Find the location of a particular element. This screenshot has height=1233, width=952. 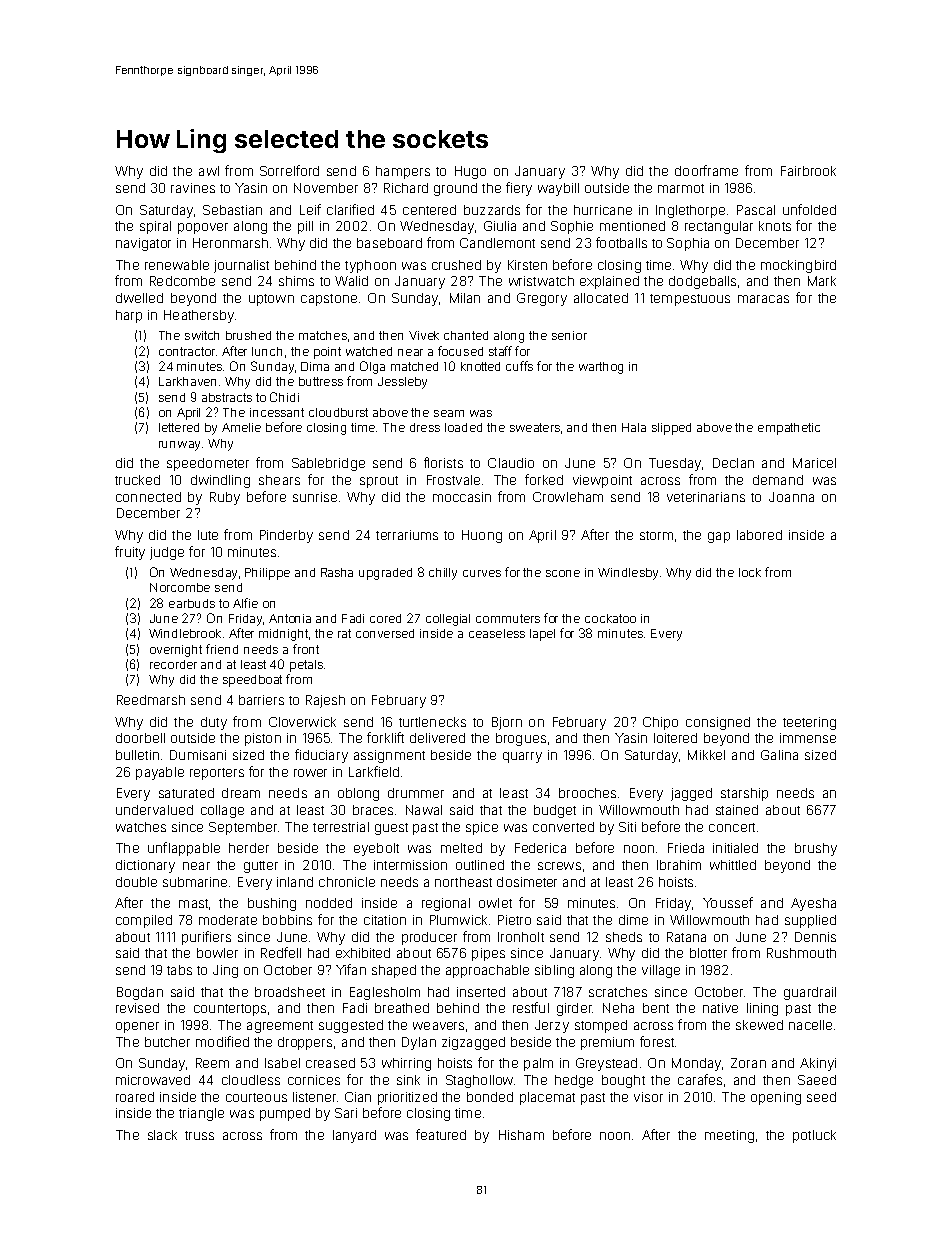

connected is located at coordinates (148, 497).
